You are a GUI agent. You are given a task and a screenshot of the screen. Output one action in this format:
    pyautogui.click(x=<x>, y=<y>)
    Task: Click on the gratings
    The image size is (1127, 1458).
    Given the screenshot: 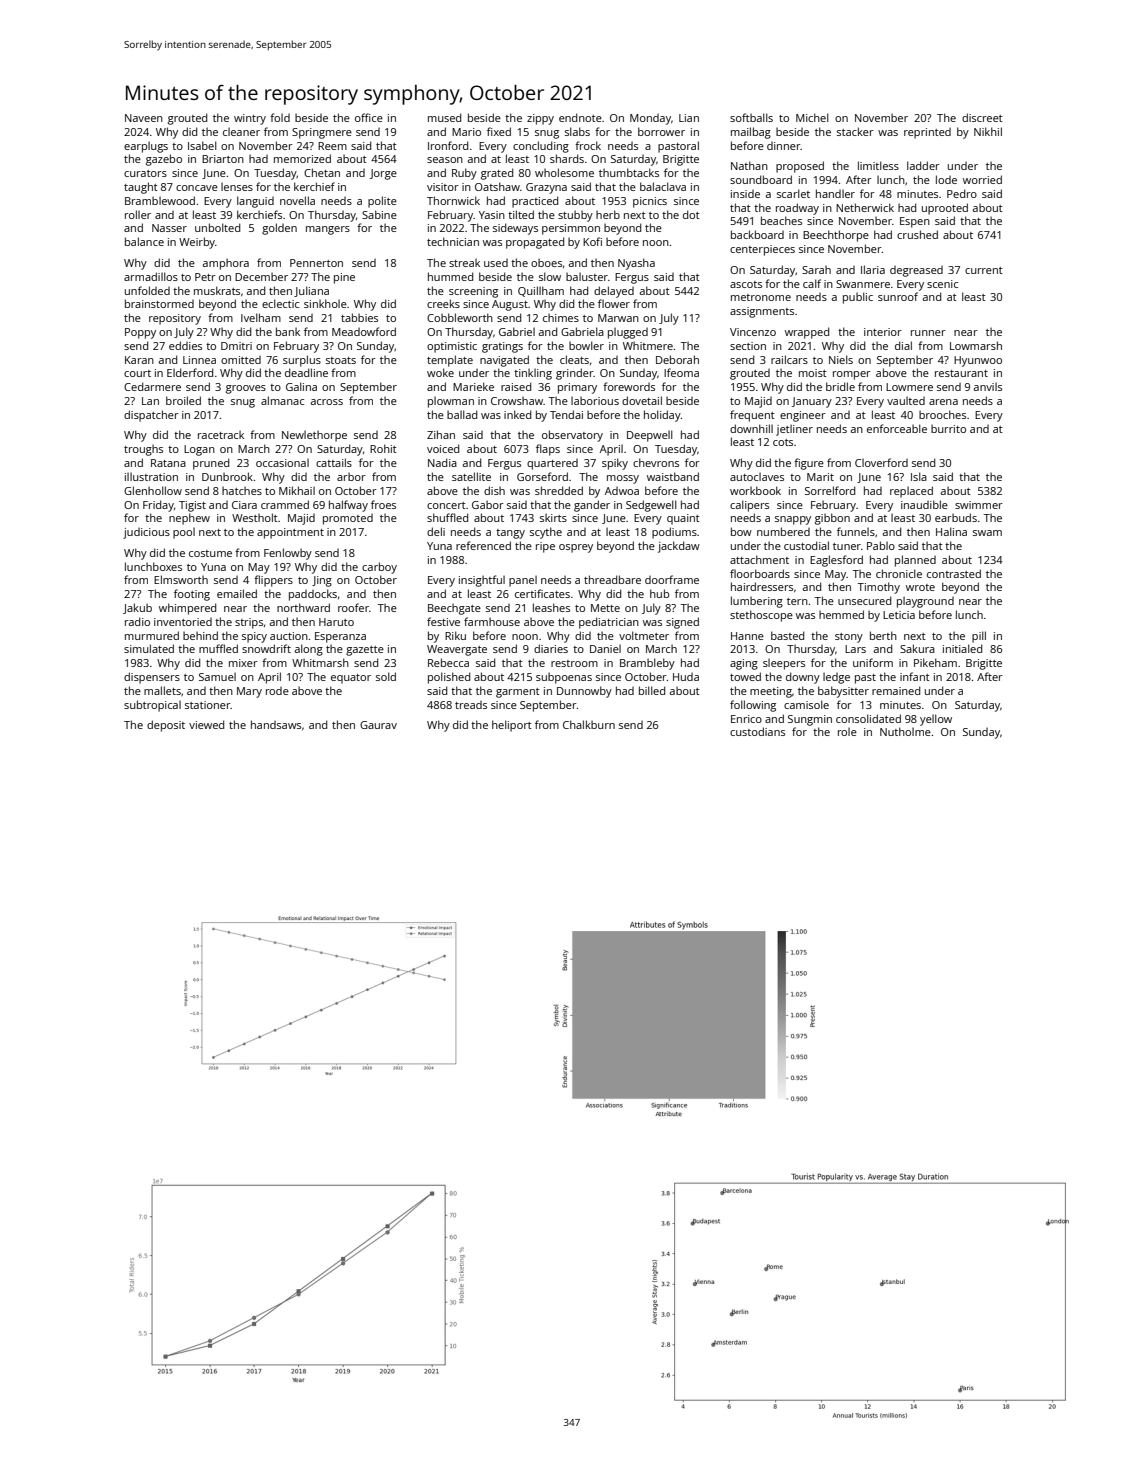 What is the action you would take?
    pyautogui.click(x=502, y=347)
